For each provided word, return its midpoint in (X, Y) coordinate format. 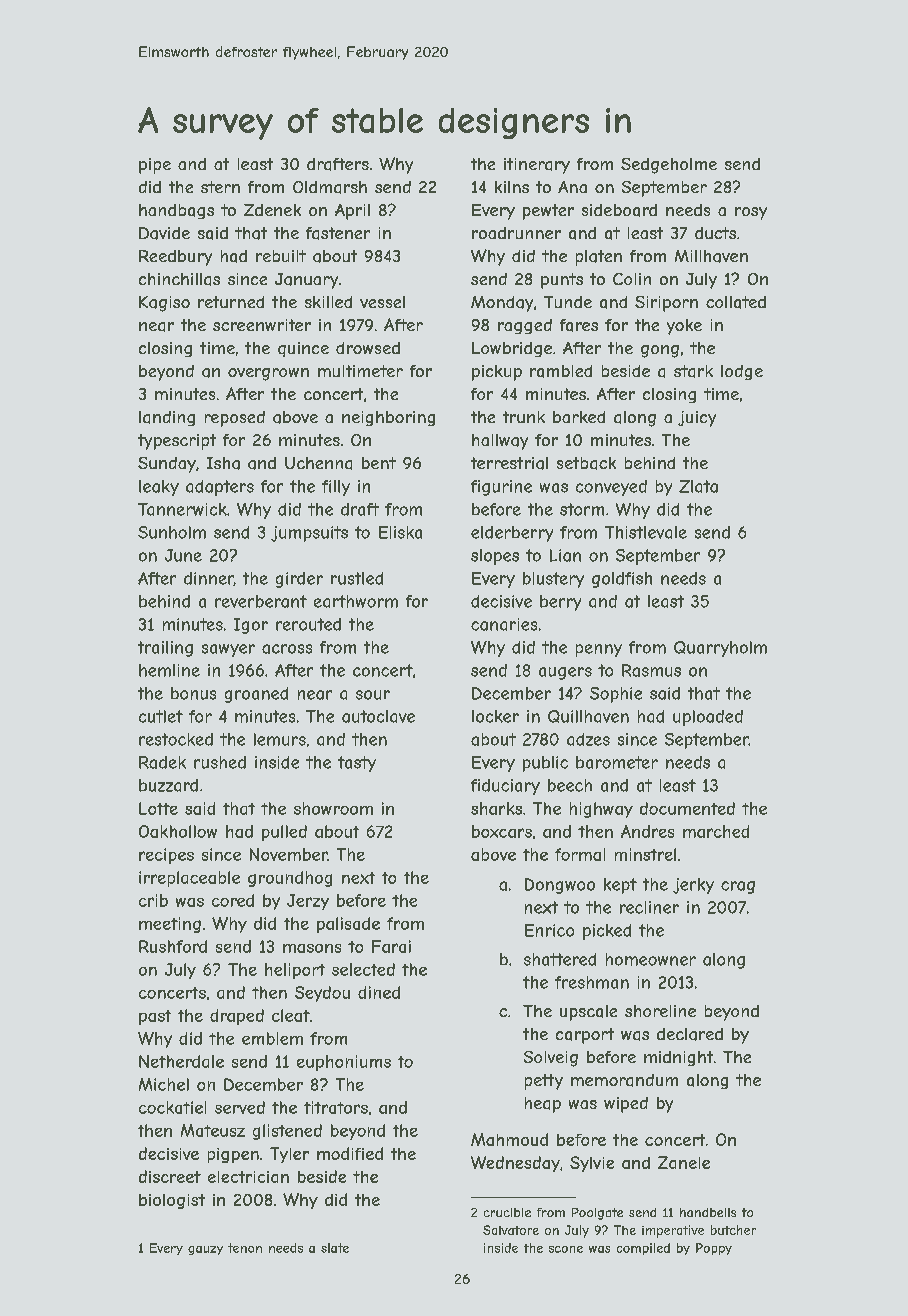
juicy (697, 419)
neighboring (388, 418)
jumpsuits (309, 534)
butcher (733, 1230)
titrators (336, 1107)
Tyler (289, 1155)
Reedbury (175, 258)
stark (693, 371)
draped (237, 1017)
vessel (382, 302)
